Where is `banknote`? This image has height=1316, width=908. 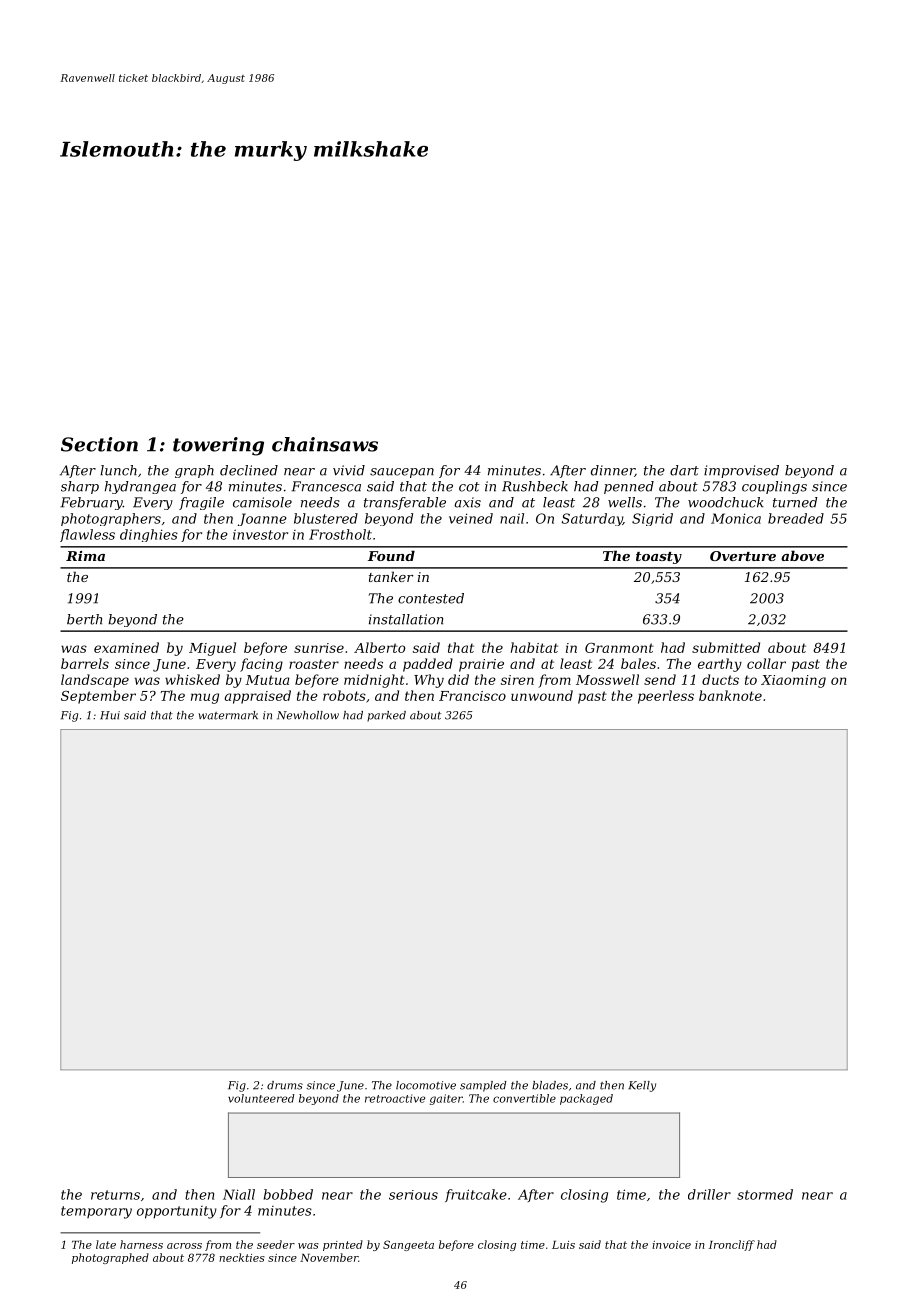
banknote is located at coordinates (730, 695).
